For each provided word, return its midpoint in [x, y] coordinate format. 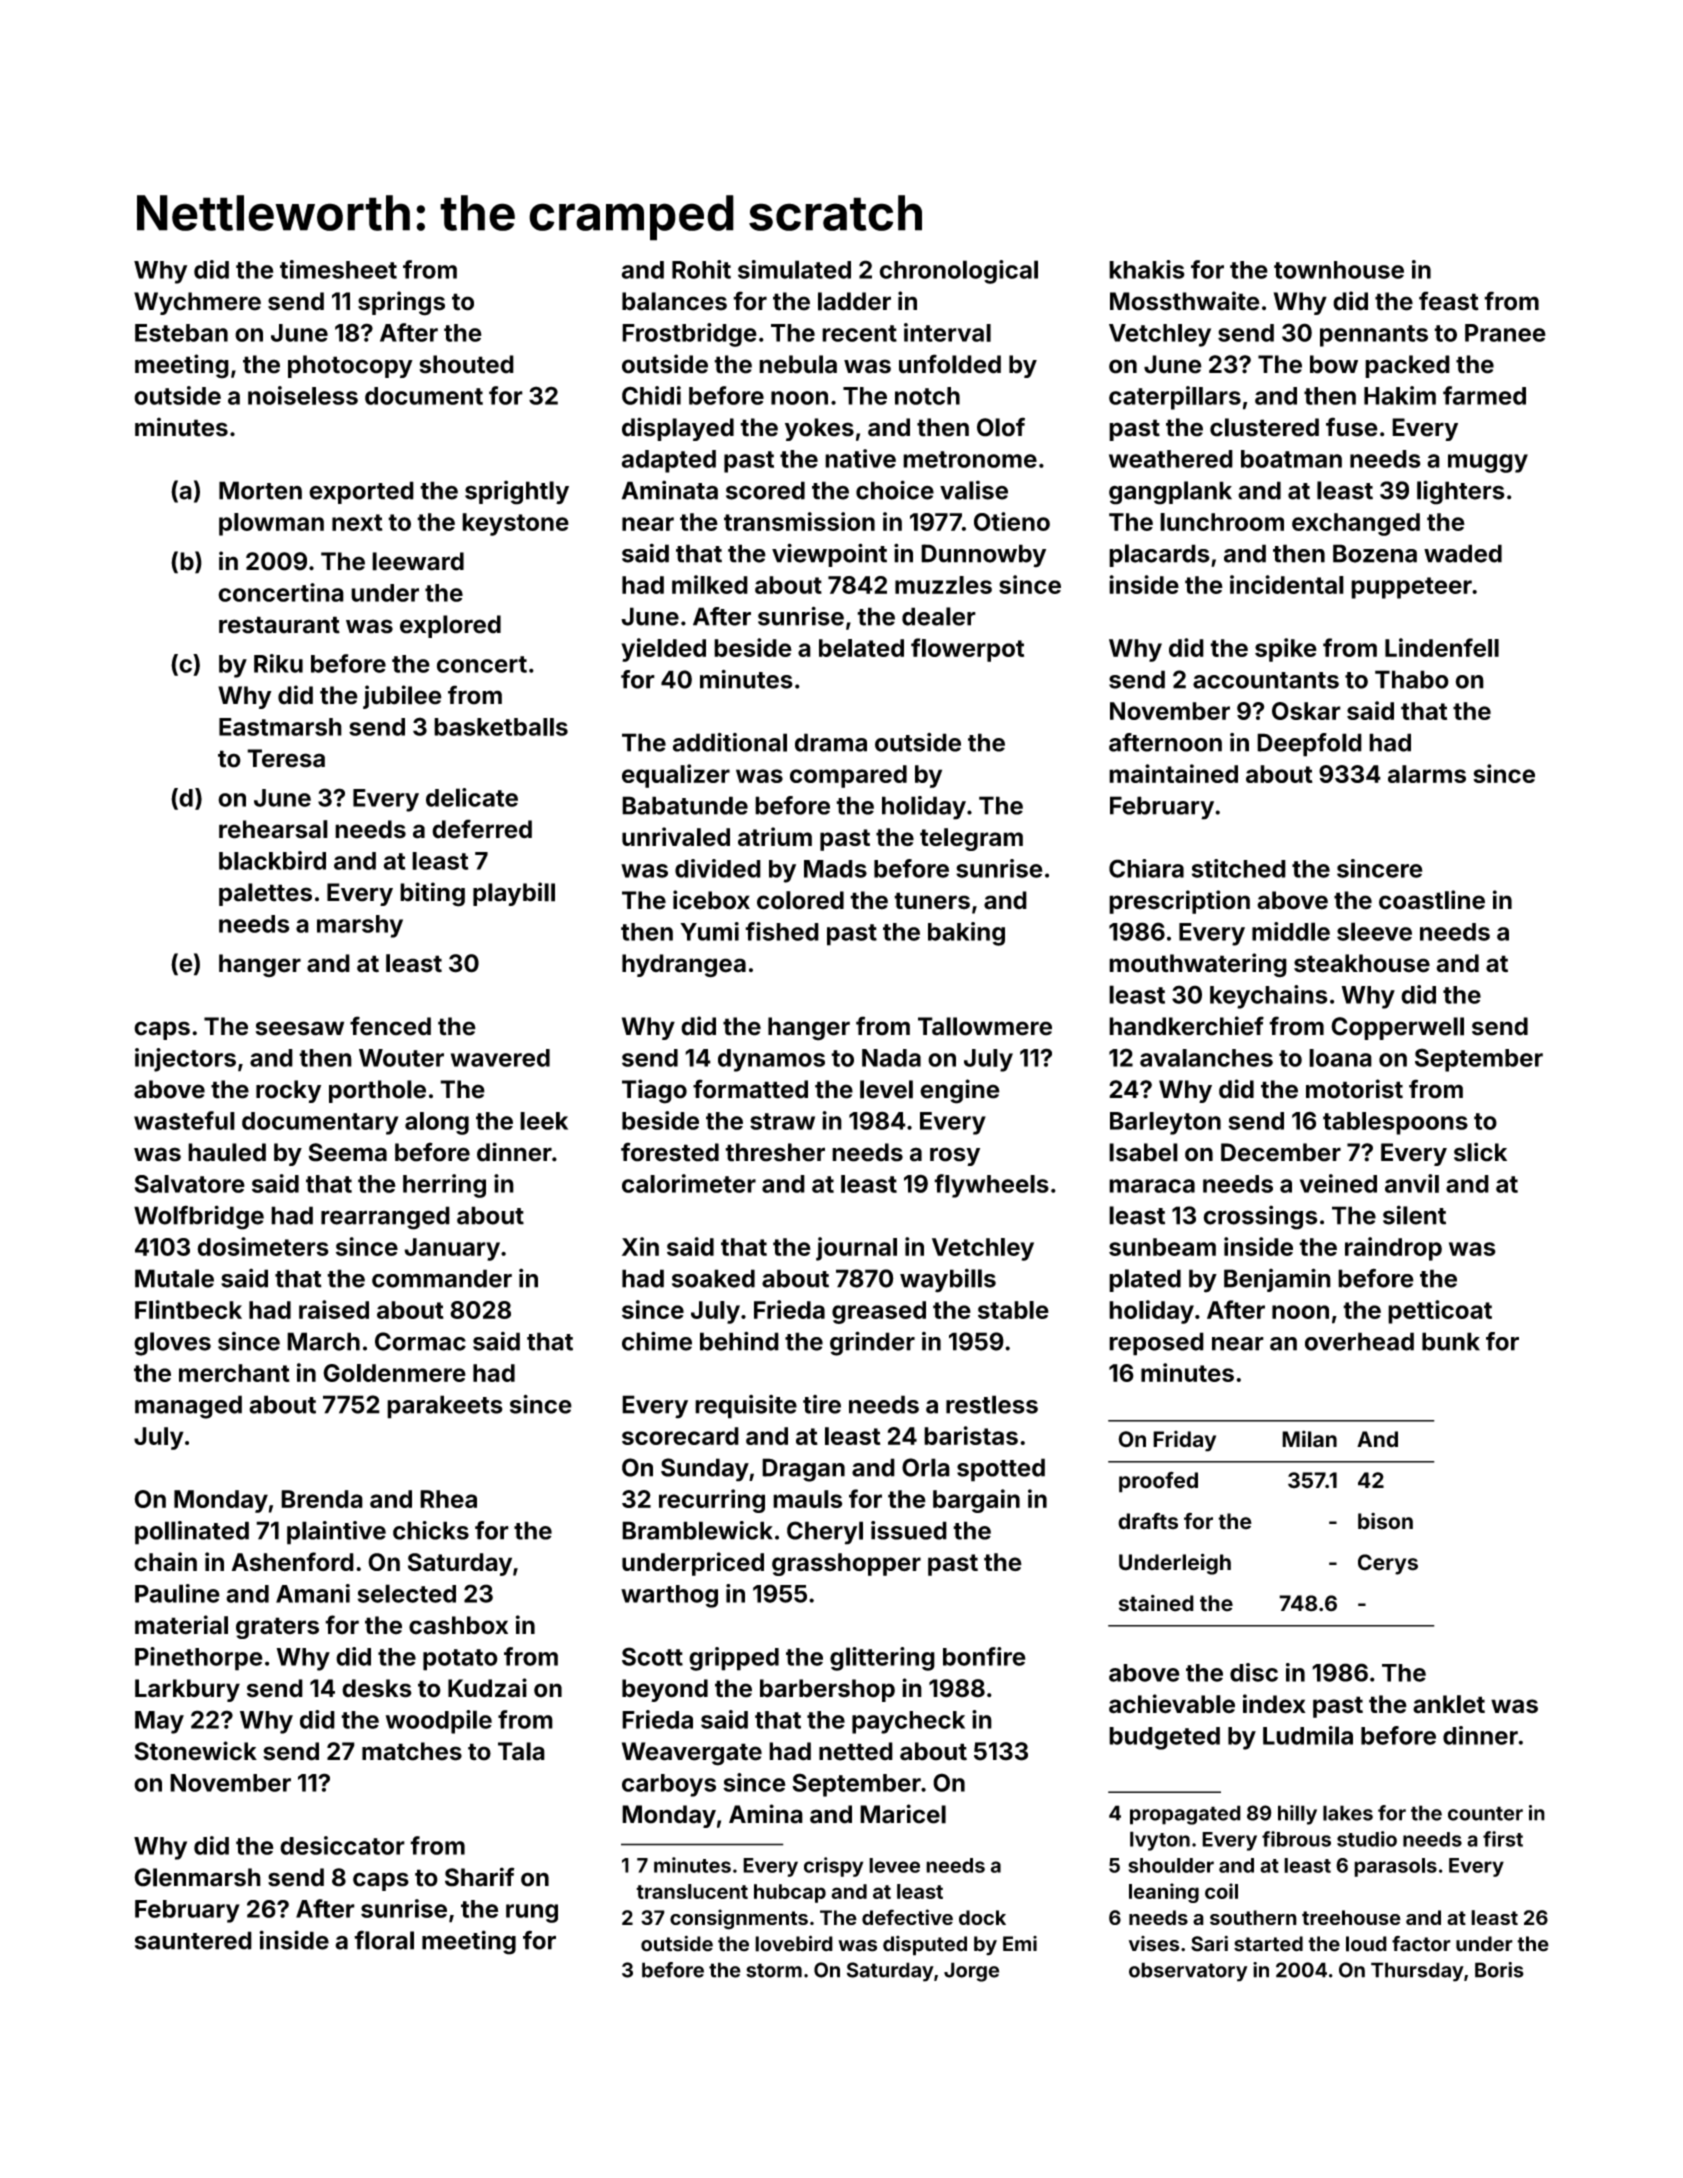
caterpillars [1175, 398]
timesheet [338, 269]
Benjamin [1277, 1280]
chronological [959, 272]
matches [412, 1751]
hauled [227, 1152]
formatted [750, 1089]
